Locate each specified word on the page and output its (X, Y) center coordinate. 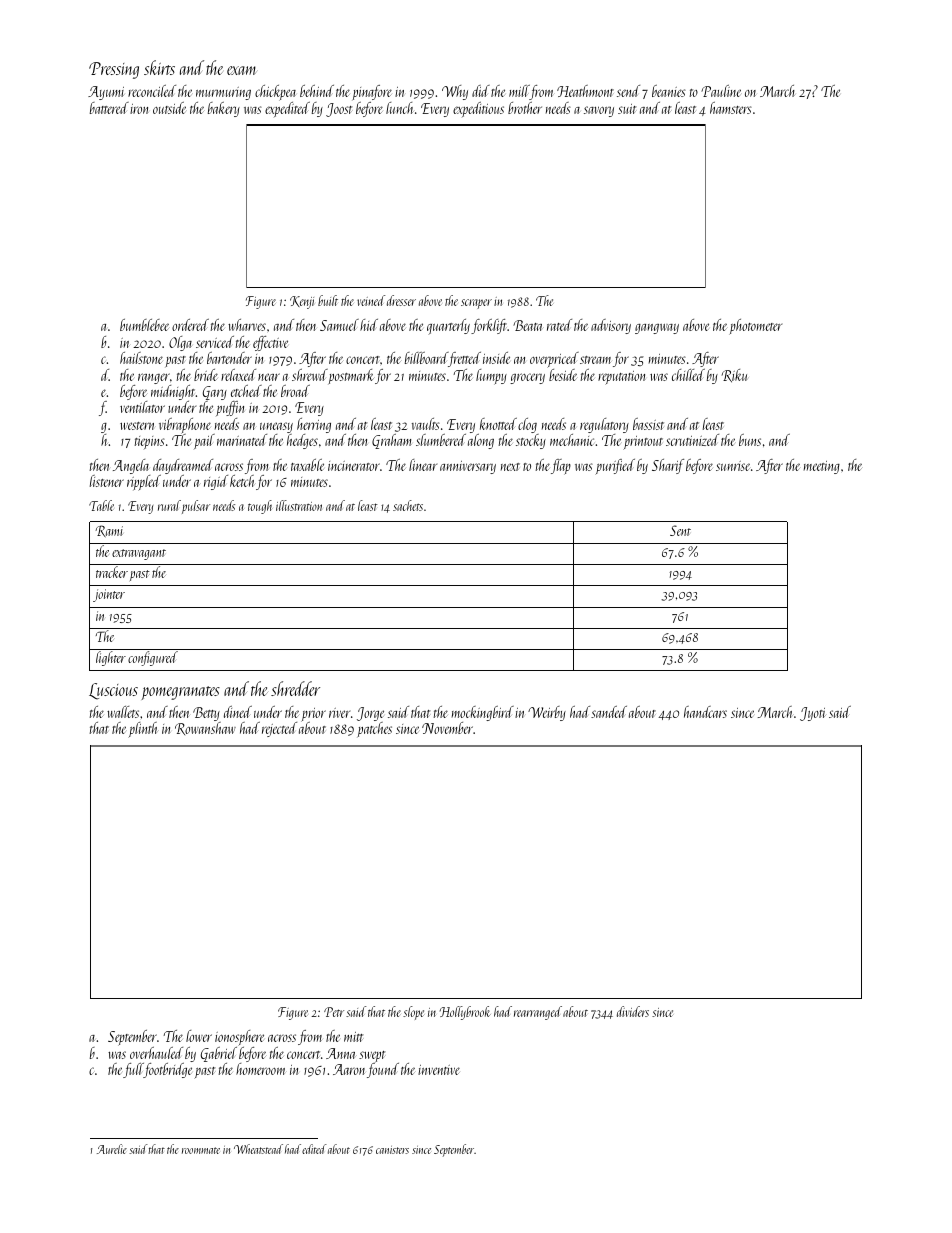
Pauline (721, 91)
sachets (408, 505)
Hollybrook (465, 1013)
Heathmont (585, 91)
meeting (822, 467)
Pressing (114, 70)
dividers (633, 1011)
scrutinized (692, 440)
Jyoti (813, 714)
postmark (351, 376)
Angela (131, 466)
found (383, 1070)
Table (101, 505)
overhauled (156, 1053)
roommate (201, 1150)
